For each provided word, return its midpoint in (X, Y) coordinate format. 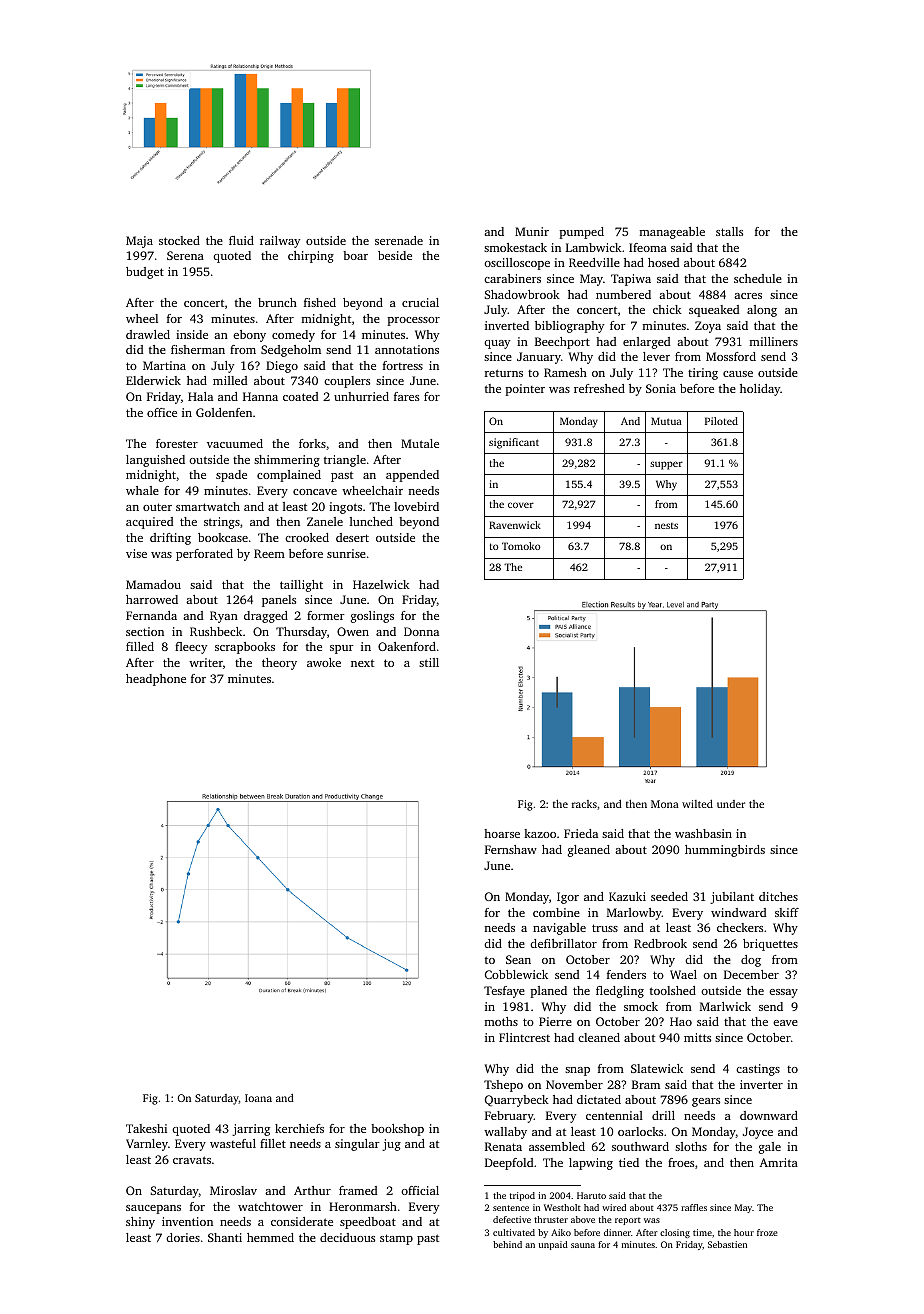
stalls (729, 231)
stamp (396, 1239)
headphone (156, 680)
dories (183, 1237)
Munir (532, 231)
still (429, 662)
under (731, 804)
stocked (179, 240)
